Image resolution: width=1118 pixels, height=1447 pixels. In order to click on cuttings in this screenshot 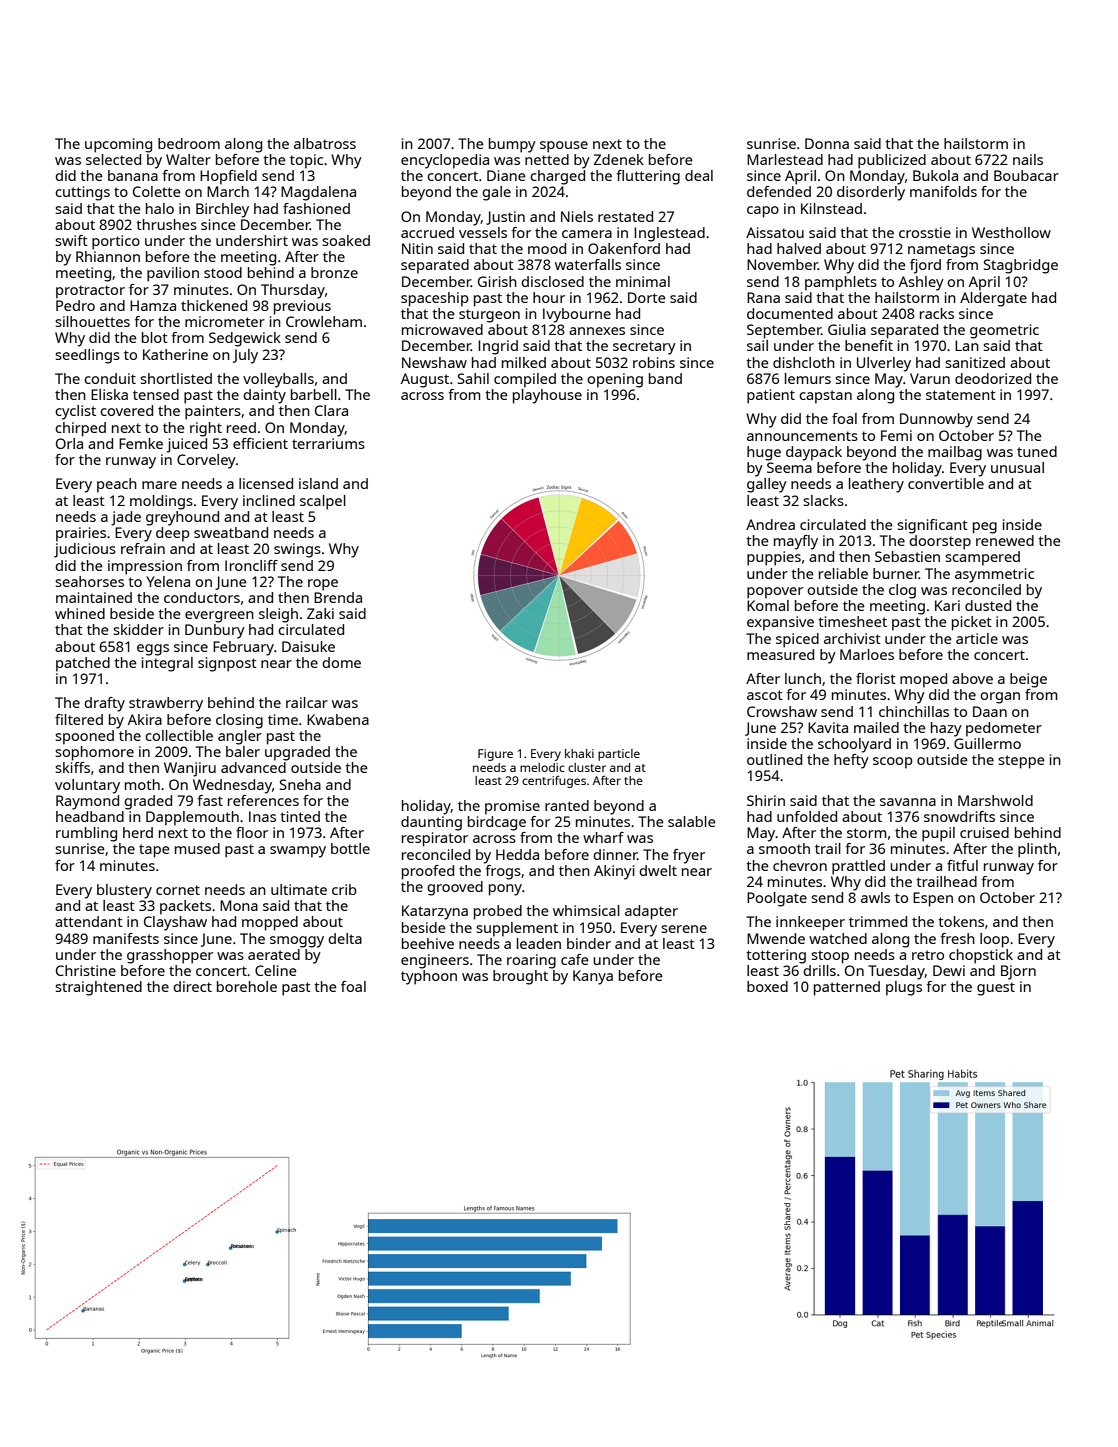, I will do `click(82, 193)`.
